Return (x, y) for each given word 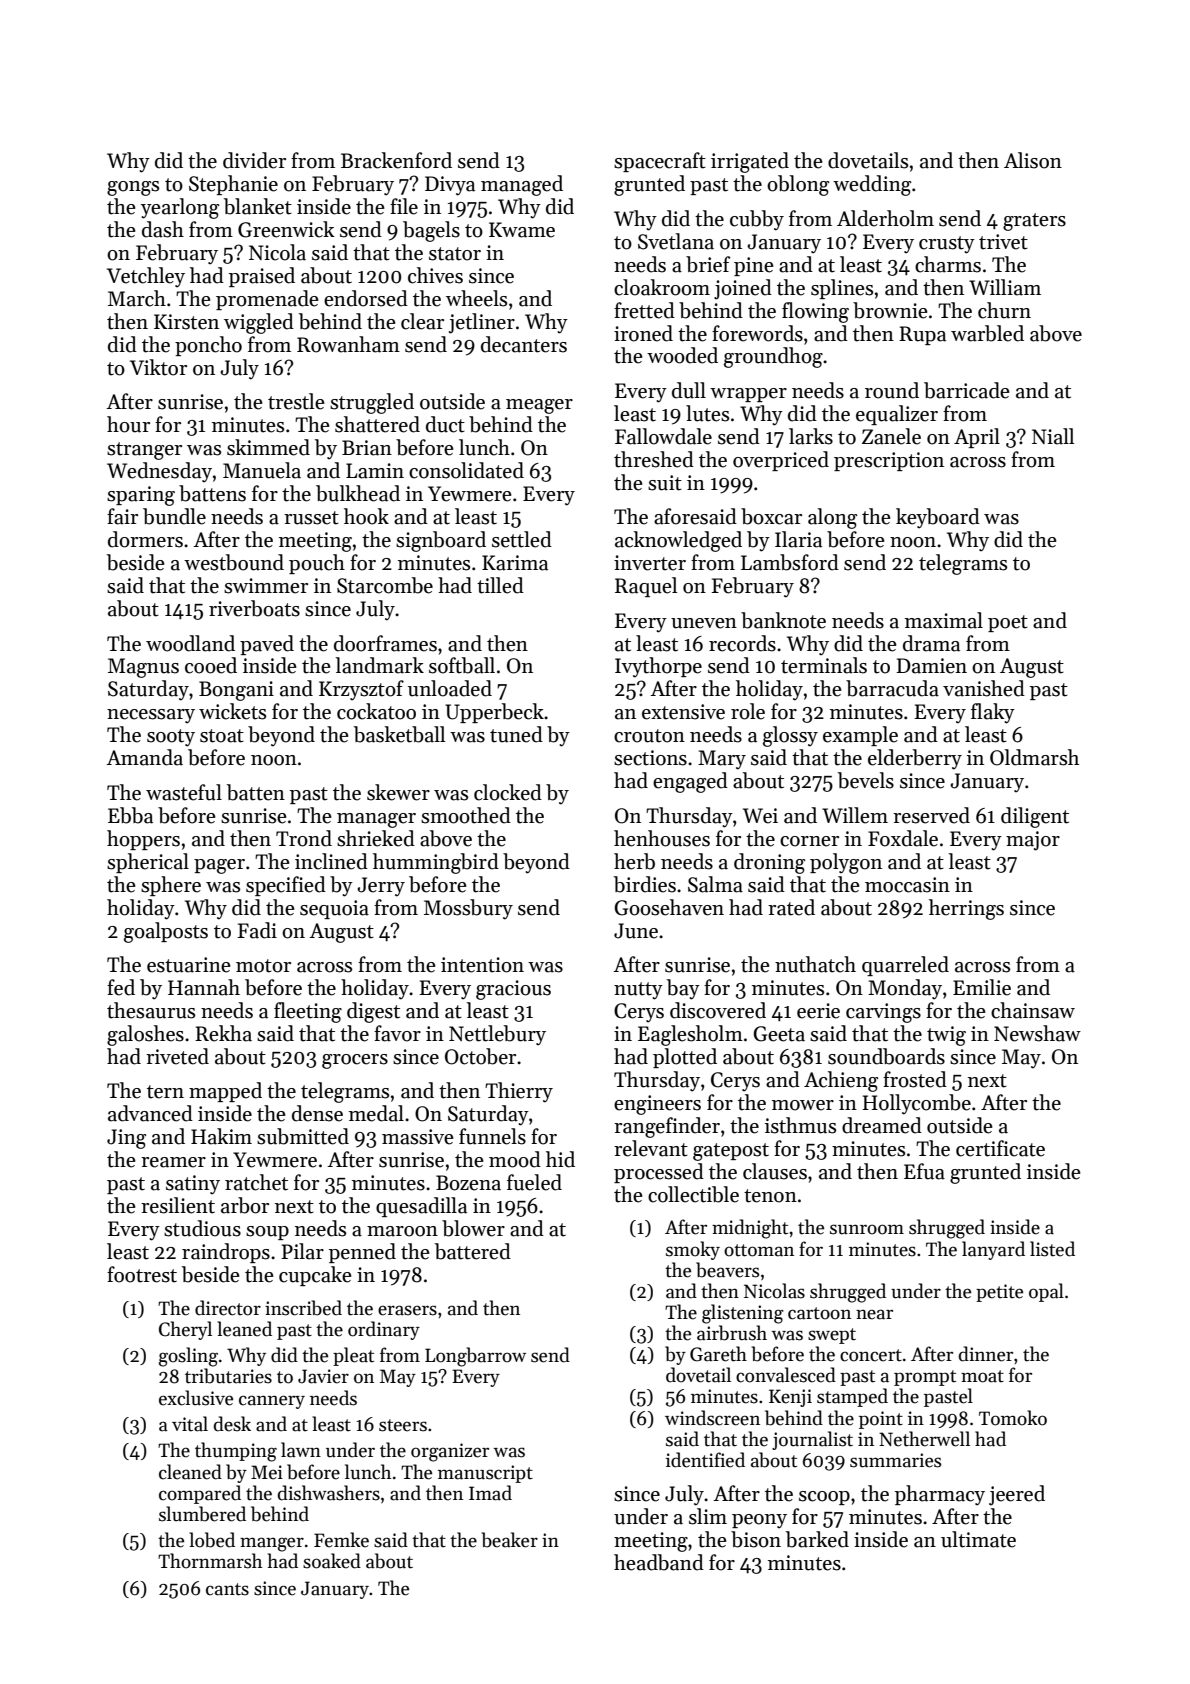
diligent (1035, 817)
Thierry (519, 1092)
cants (227, 1589)
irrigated (750, 162)
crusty (947, 245)
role (748, 711)
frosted (915, 1079)
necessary (151, 716)
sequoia (334, 909)
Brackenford (396, 160)
